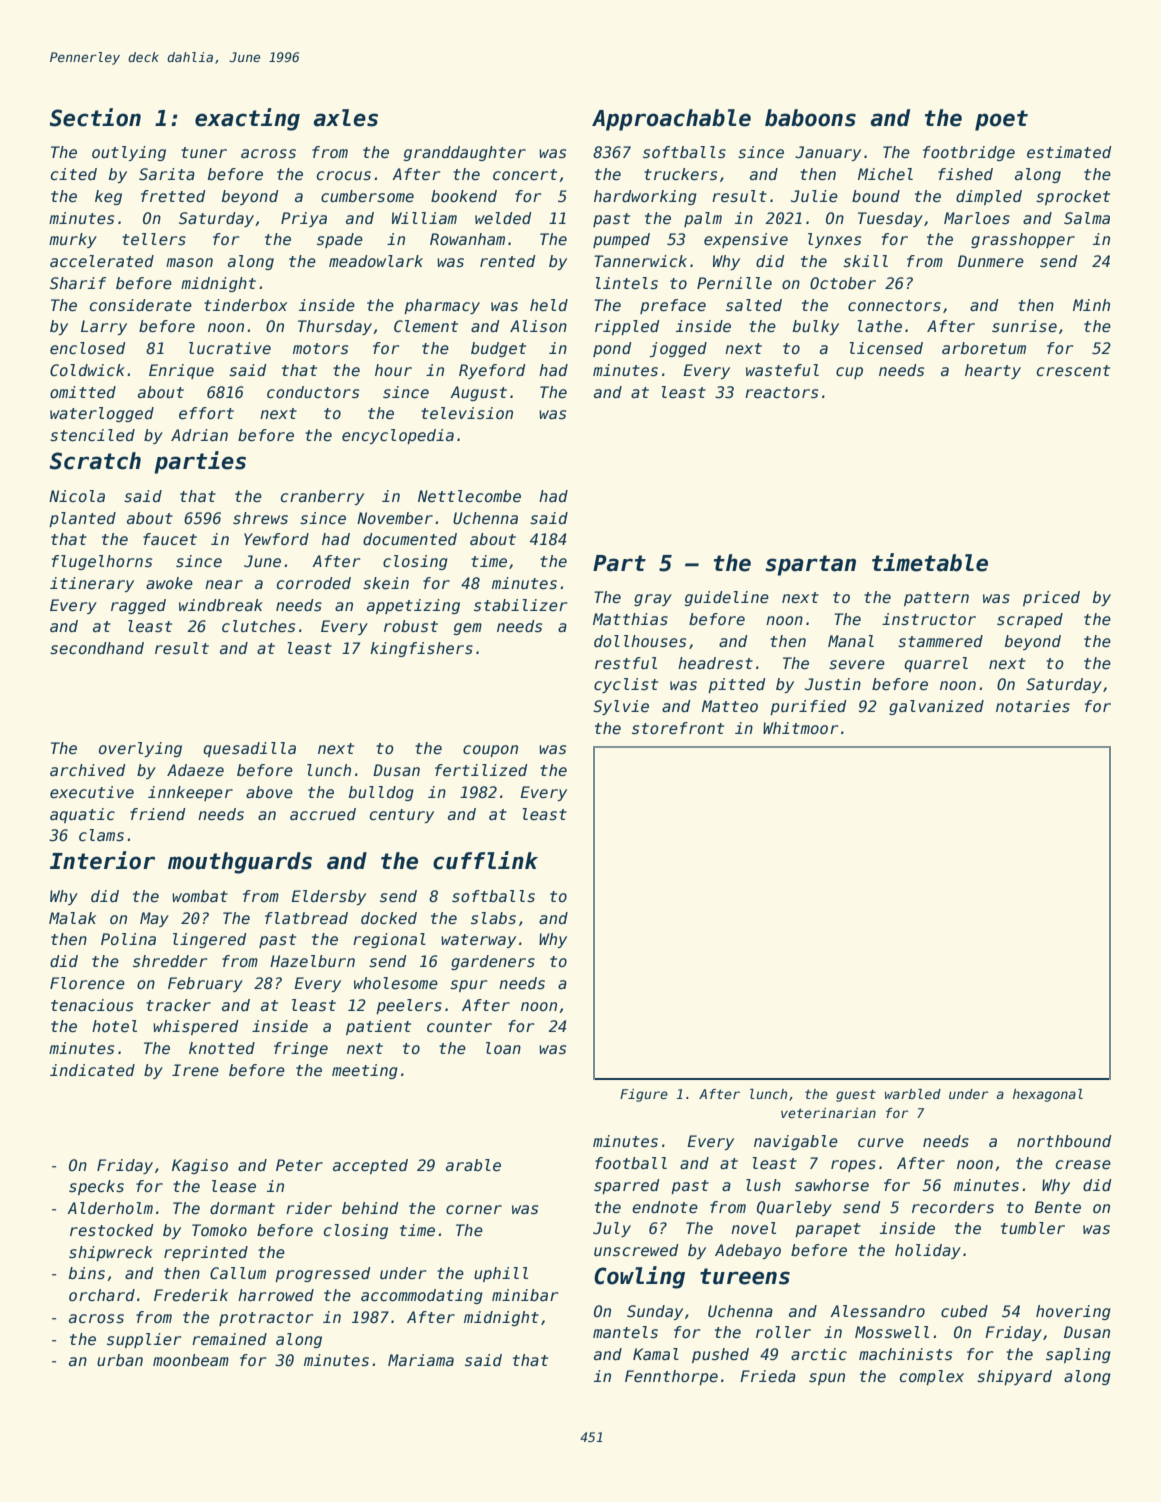 This document has height=1502, width=1161. Describe the element at coordinates (120, 1360) in the document. I see `urban` at that location.
